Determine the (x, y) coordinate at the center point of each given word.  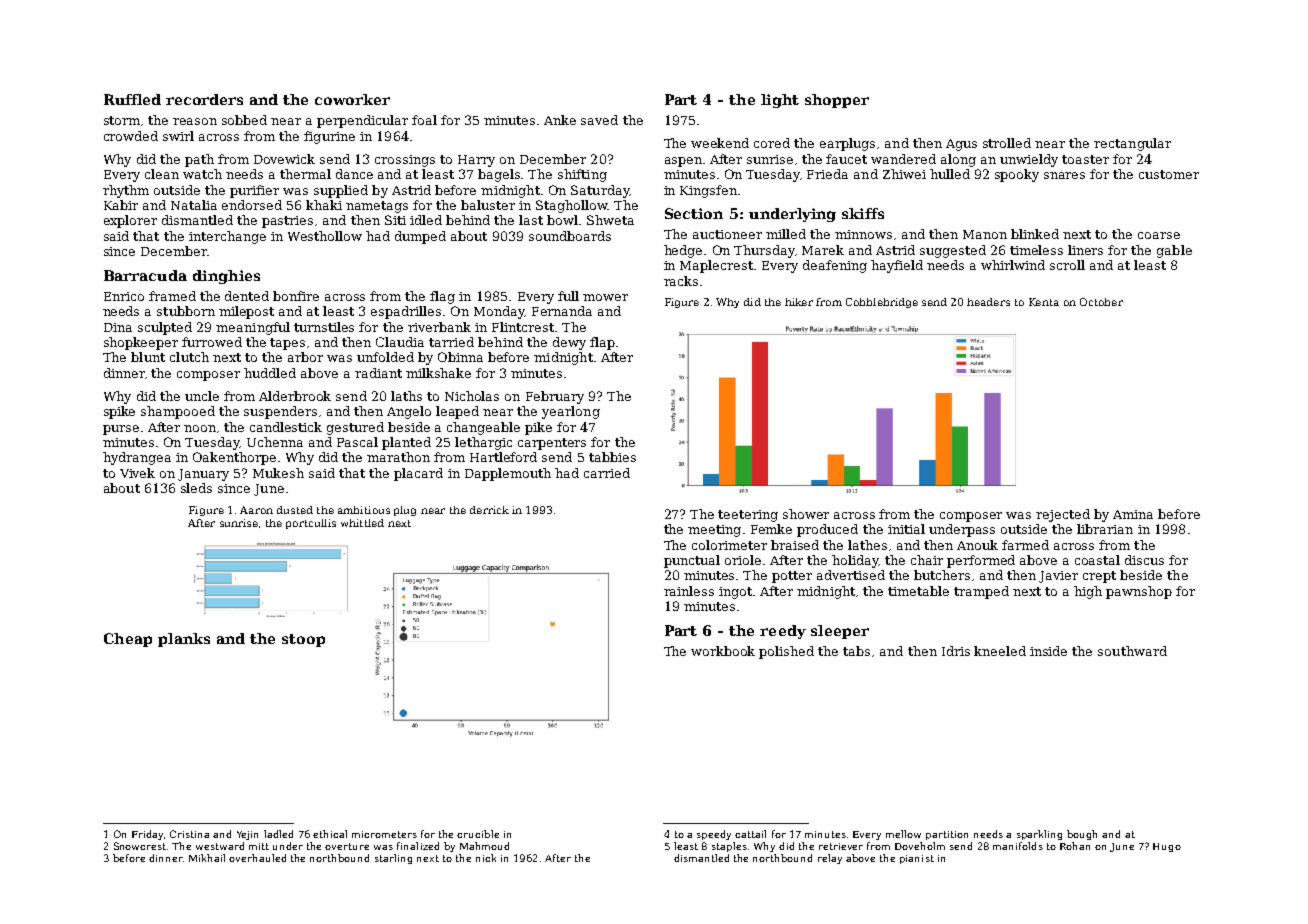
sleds (196, 488)
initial (906, 529)
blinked (1035, 234)
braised (795, 545)
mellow (903, 834)
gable (1174, 251)
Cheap (128, 640)
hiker (799, 302)
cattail (750, 834)
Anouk (977, 545)
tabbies (612, 457)
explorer (130, 221)
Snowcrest (140, 846)
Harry (476, 161)
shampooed (178, 412)
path (199, 160)
